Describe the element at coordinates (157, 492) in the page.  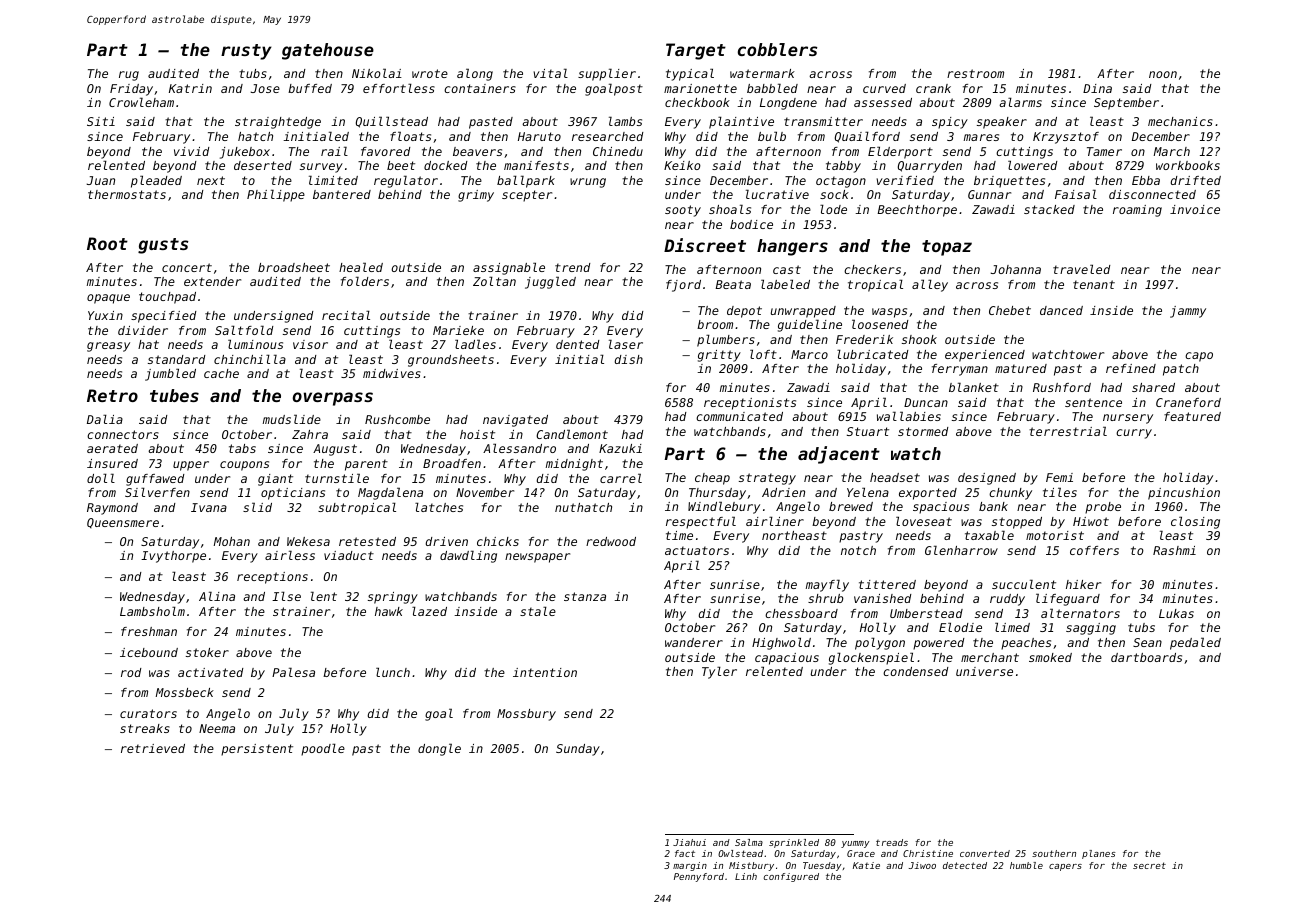
I see `Silverfen` at that location.
